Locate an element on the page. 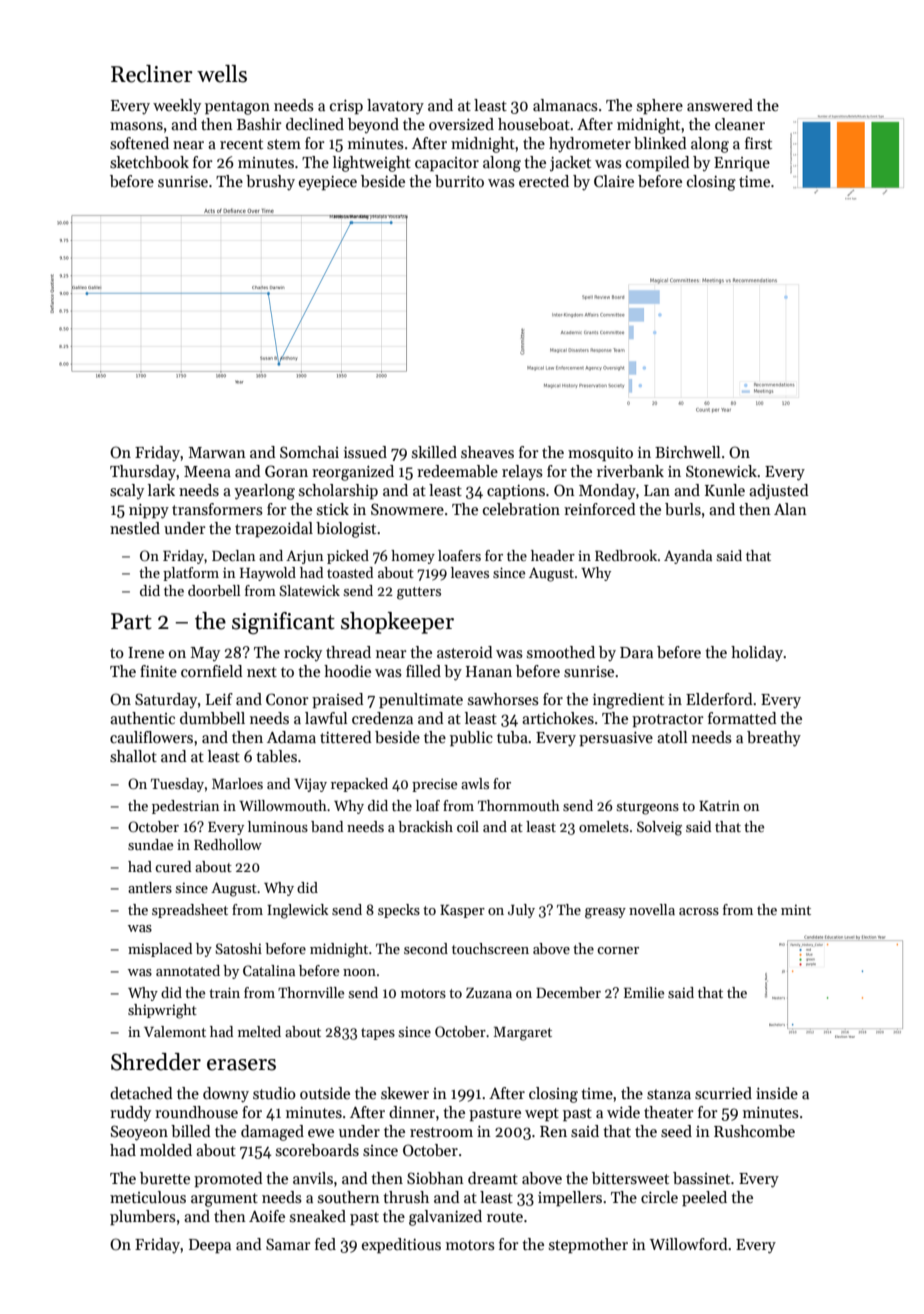  sketchbook is located at coordinates (149, 162).
